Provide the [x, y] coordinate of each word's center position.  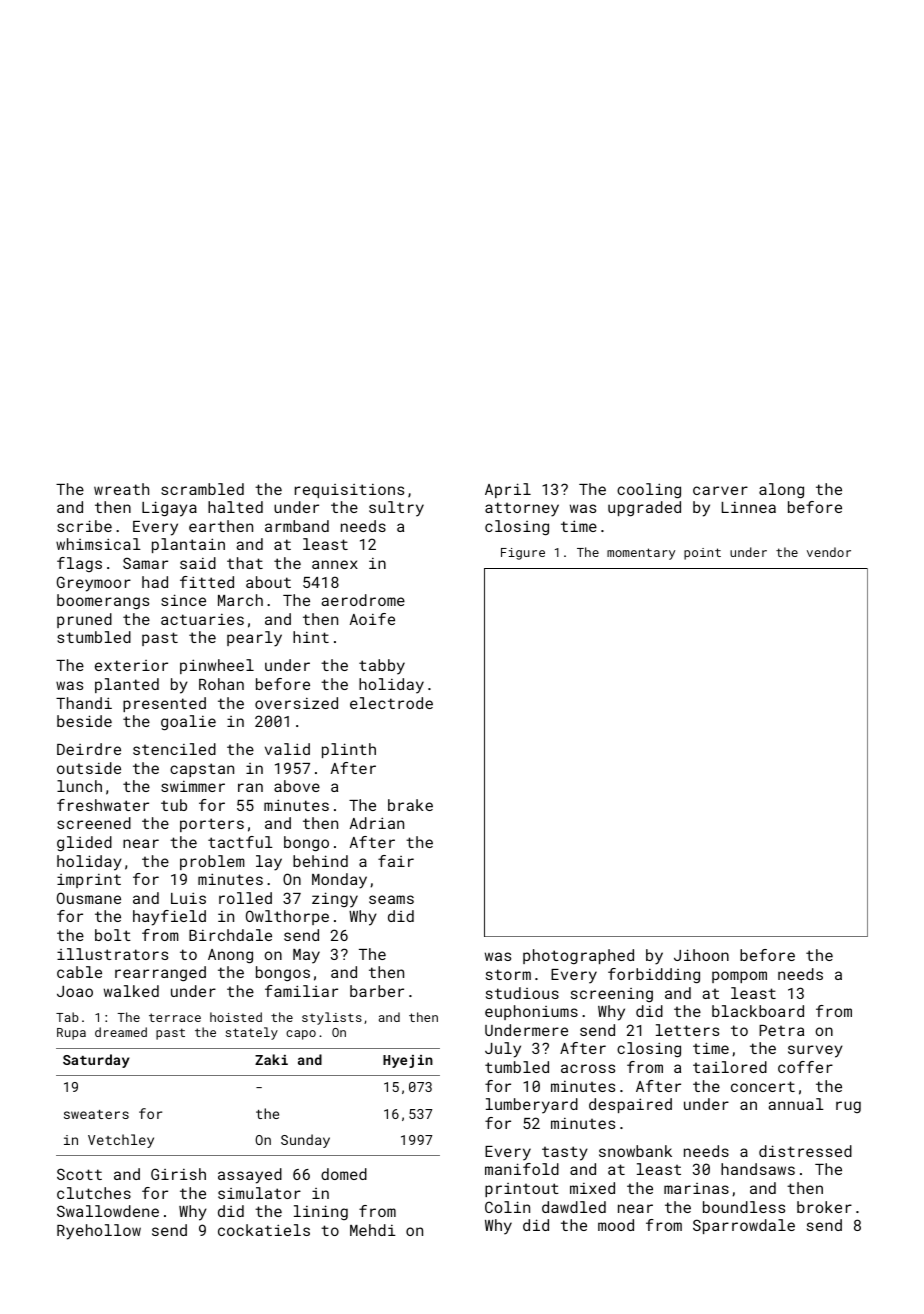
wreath [121, 489]
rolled [245, 898]
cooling [649, 491]
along [781, 491]
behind [320, 861]
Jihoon [701, 955]
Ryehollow [99, 1232]
